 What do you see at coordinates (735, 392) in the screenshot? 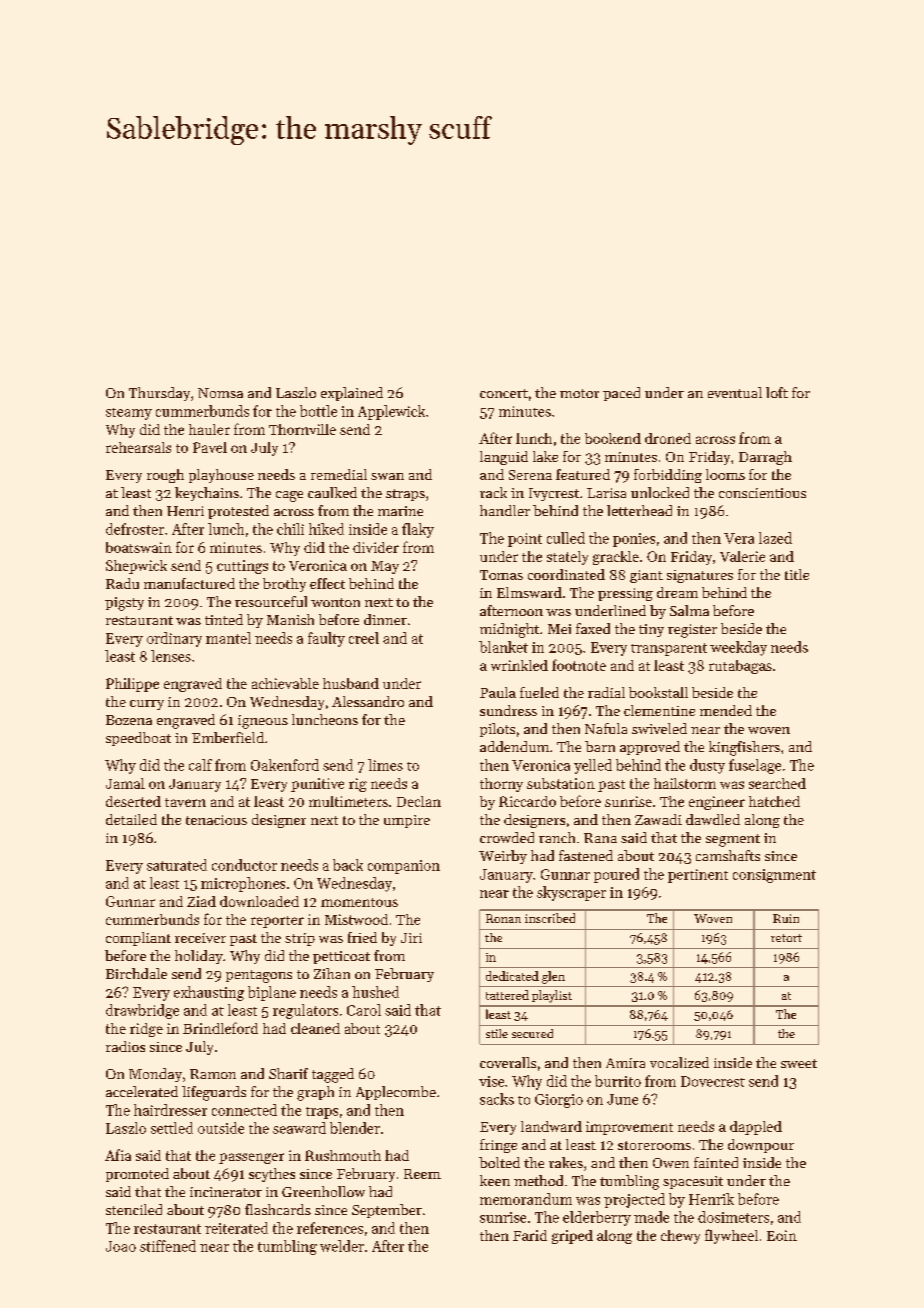
I see `eventual` at bounding box center [735, 392].
